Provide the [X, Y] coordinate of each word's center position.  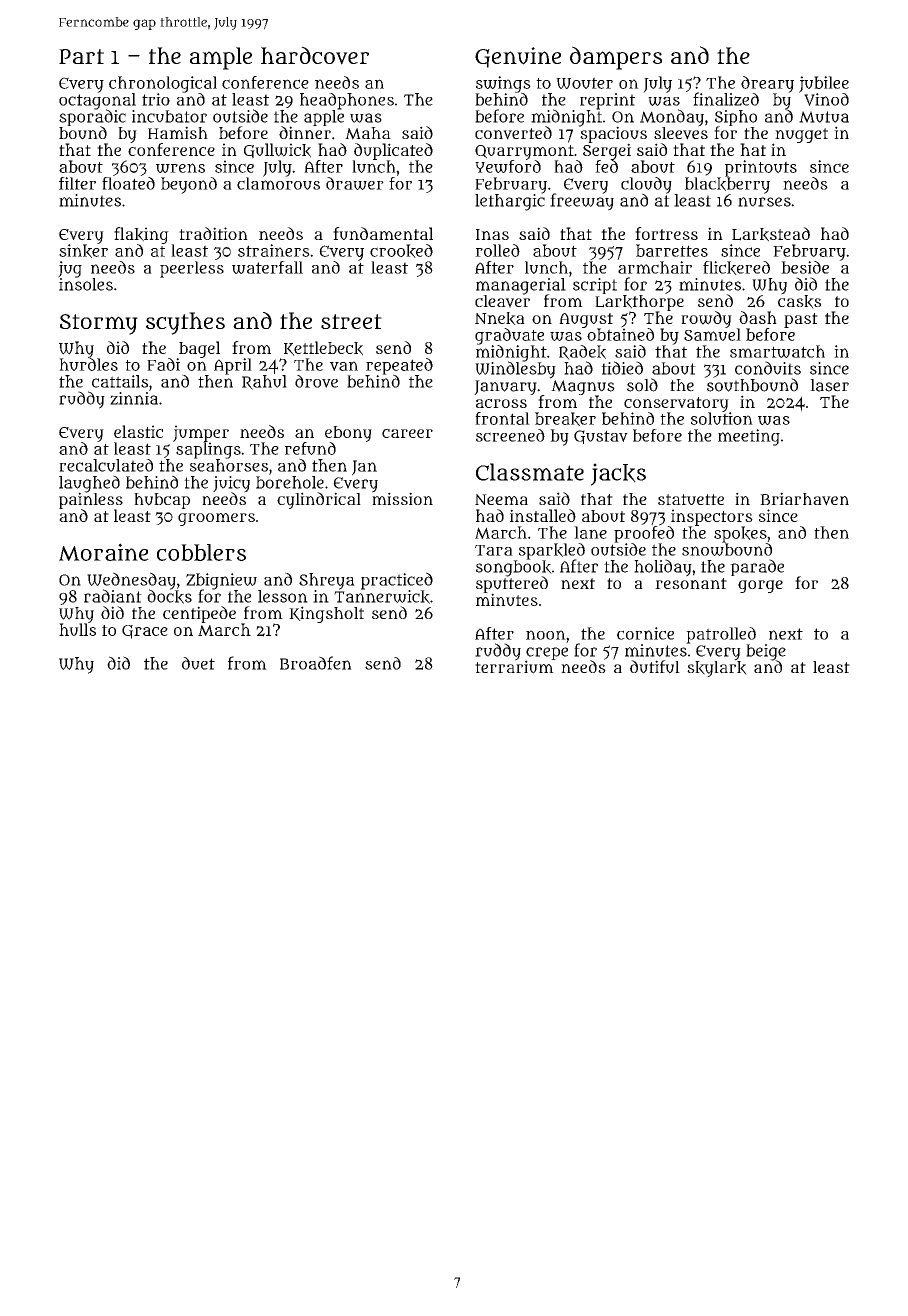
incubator [169, 116]
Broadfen [316, 663]
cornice [645, 633]
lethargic [510, 202]
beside [805, 267]
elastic [138, 431]
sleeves [681, 133]
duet [198, 663]
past [801, 320]
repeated [399, 366]
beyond [189, 185]
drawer [355, 183]
